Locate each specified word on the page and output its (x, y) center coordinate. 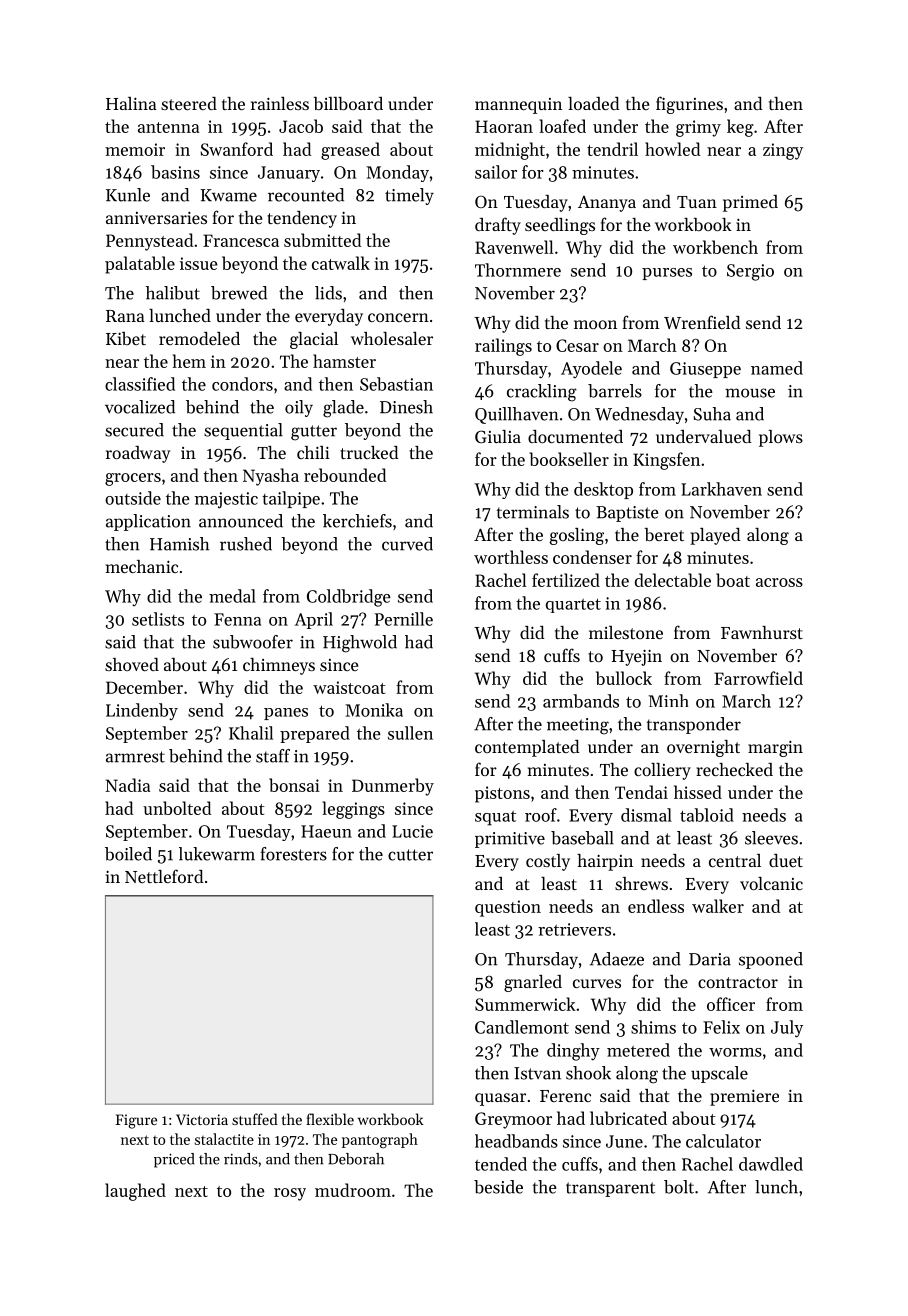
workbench (715, 247)
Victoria (202, 1119)
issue (199, 263)
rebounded (345, 475)
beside (498, 1187)
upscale (719, 1074)
